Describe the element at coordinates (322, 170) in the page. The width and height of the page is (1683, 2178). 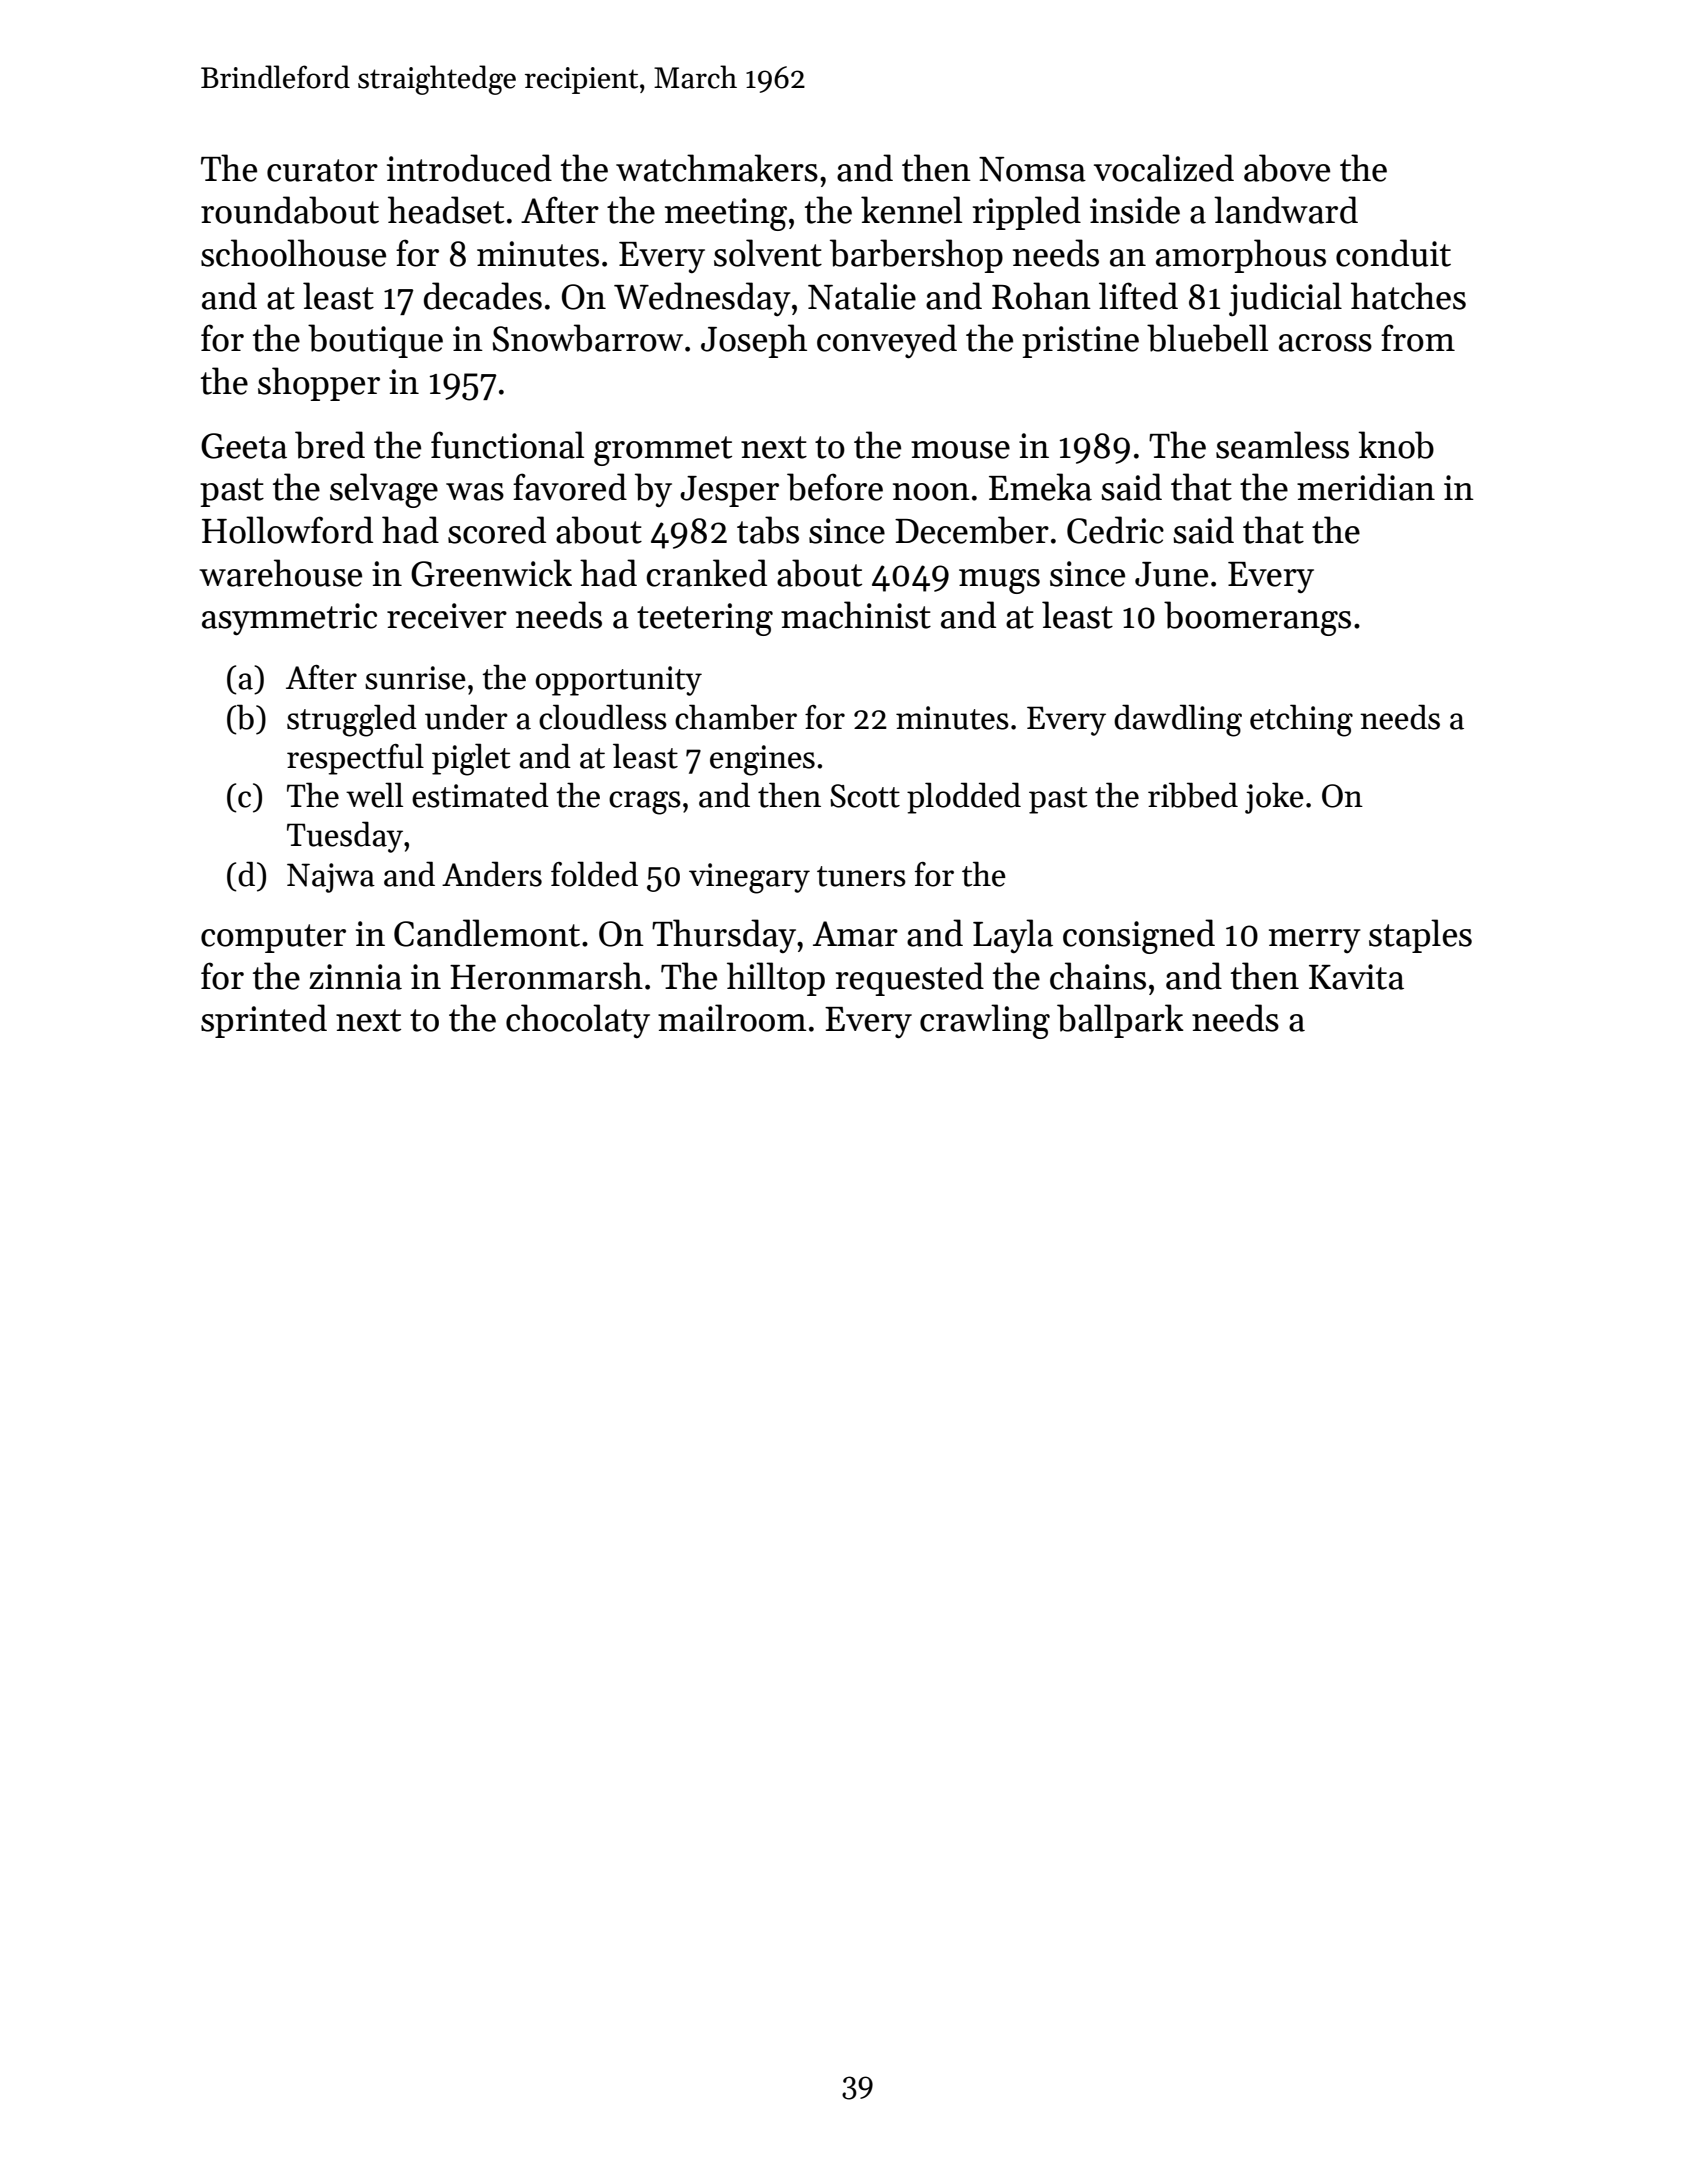
I see `curator` at that location.
